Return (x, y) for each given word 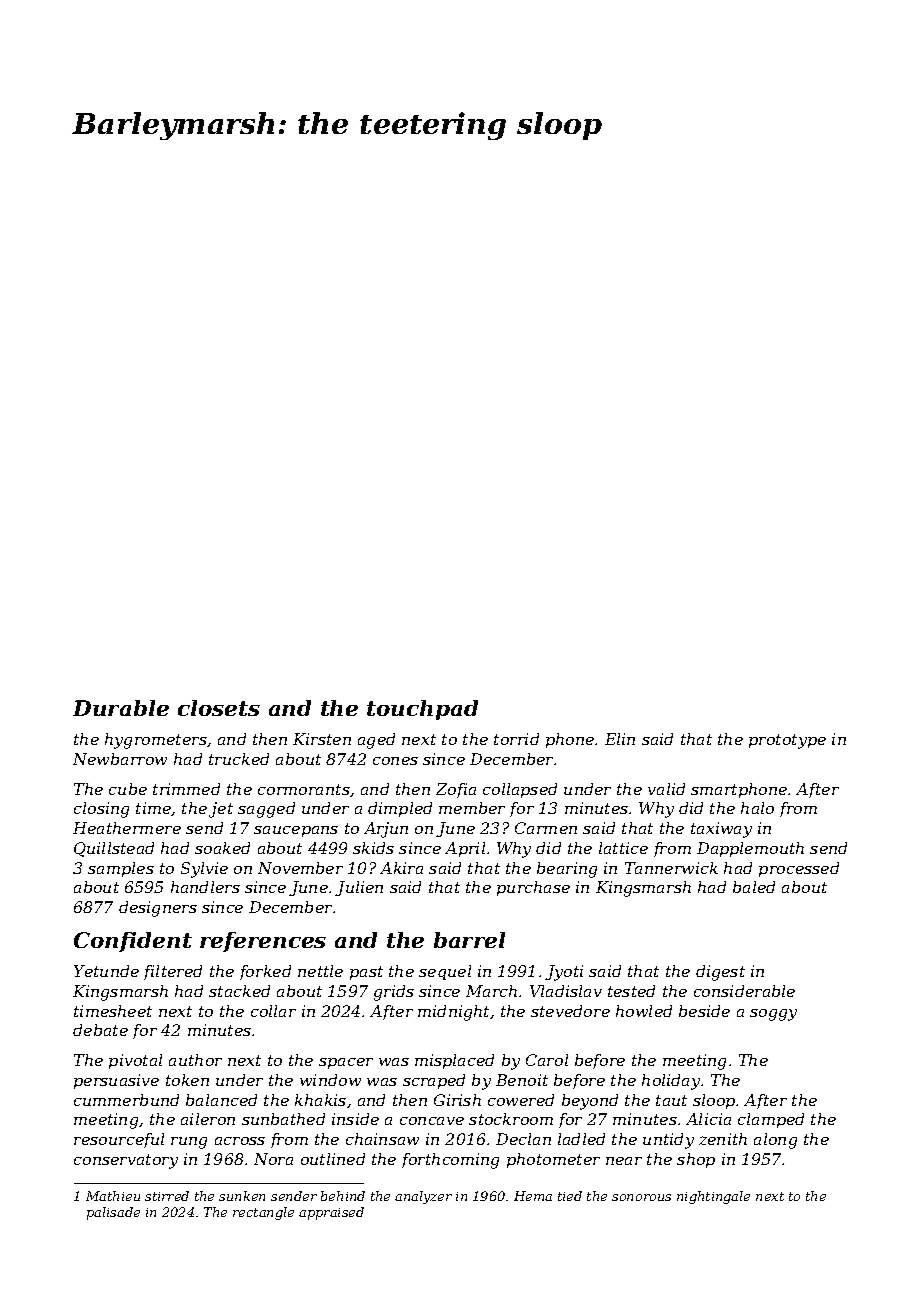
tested (631, 991)
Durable (121, 708)
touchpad (422, 710)
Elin (620, 739)
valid (666, 789)
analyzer (423, 1197)
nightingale (713, 1197)
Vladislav (566, 991)
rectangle (263, 1213)
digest (720, 973)
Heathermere (127, 828)
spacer (346, 1063)
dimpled (400, 809)
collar (273, 1011)
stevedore (570, 1011)
